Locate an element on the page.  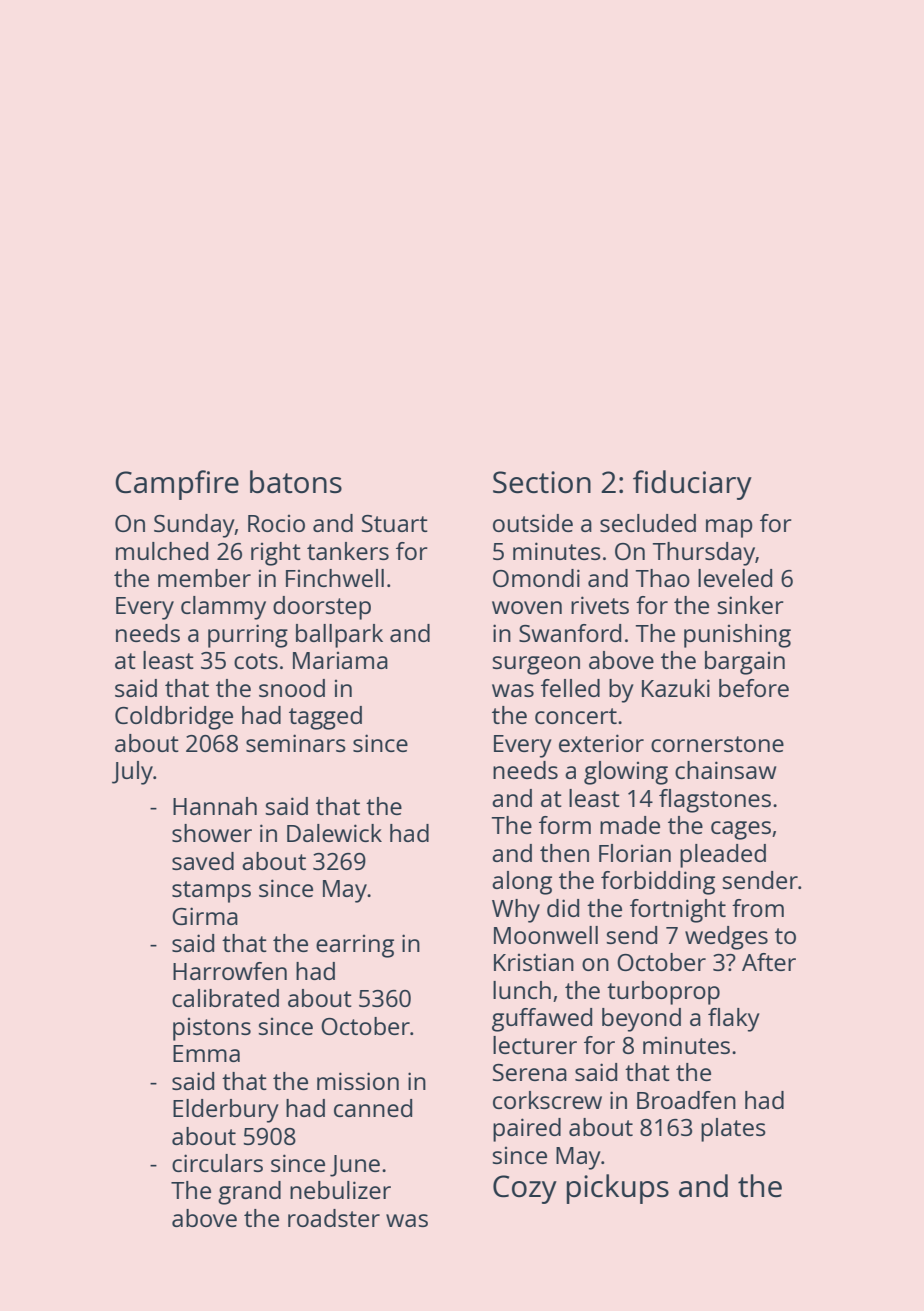
grand is located at coordinates (249, 1193).
